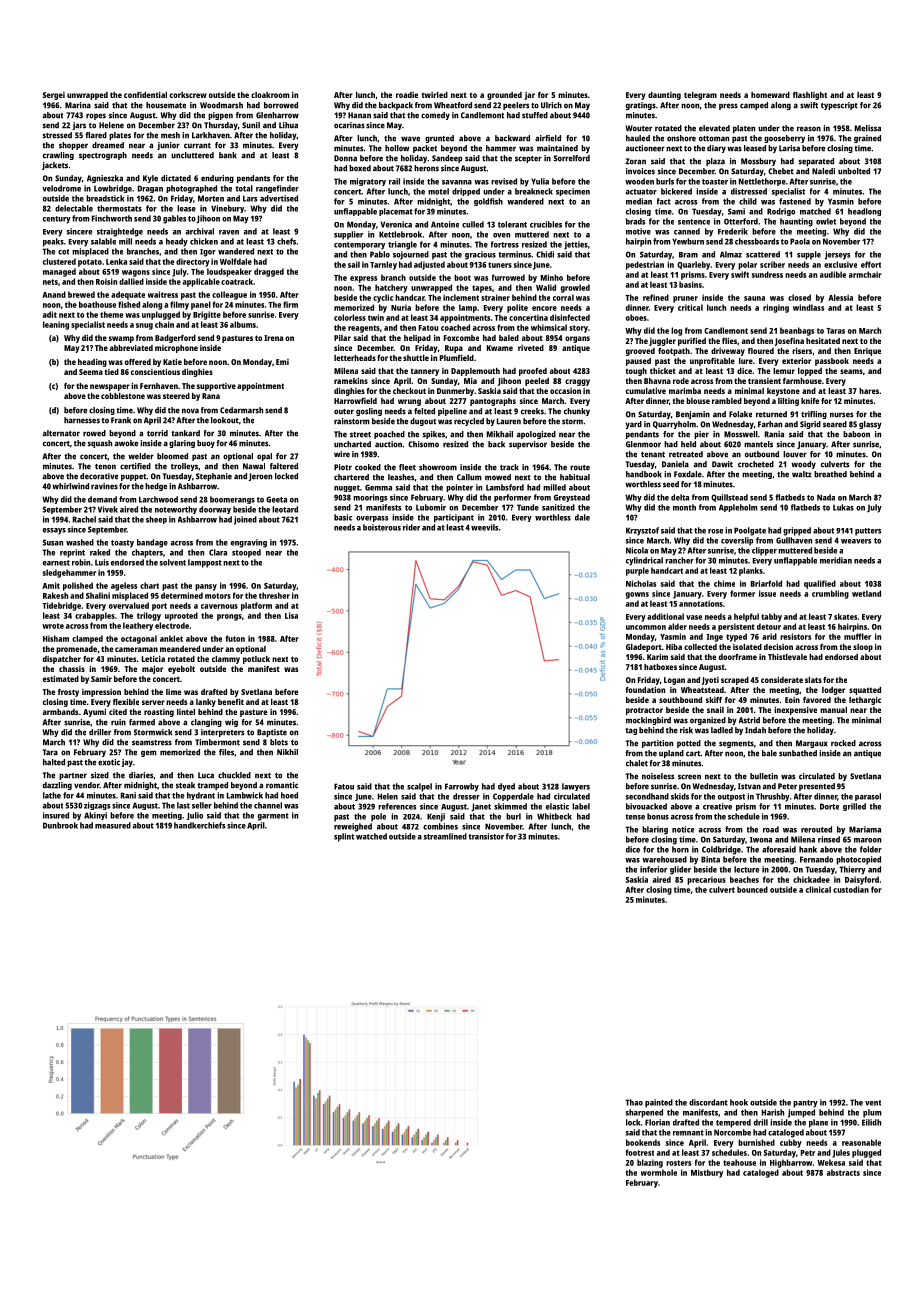 Image resolution: width=924 pixels, height=1308 pixels. Describe the element at coordinates (145, 95) in the image. I see `confidential` at that location.
